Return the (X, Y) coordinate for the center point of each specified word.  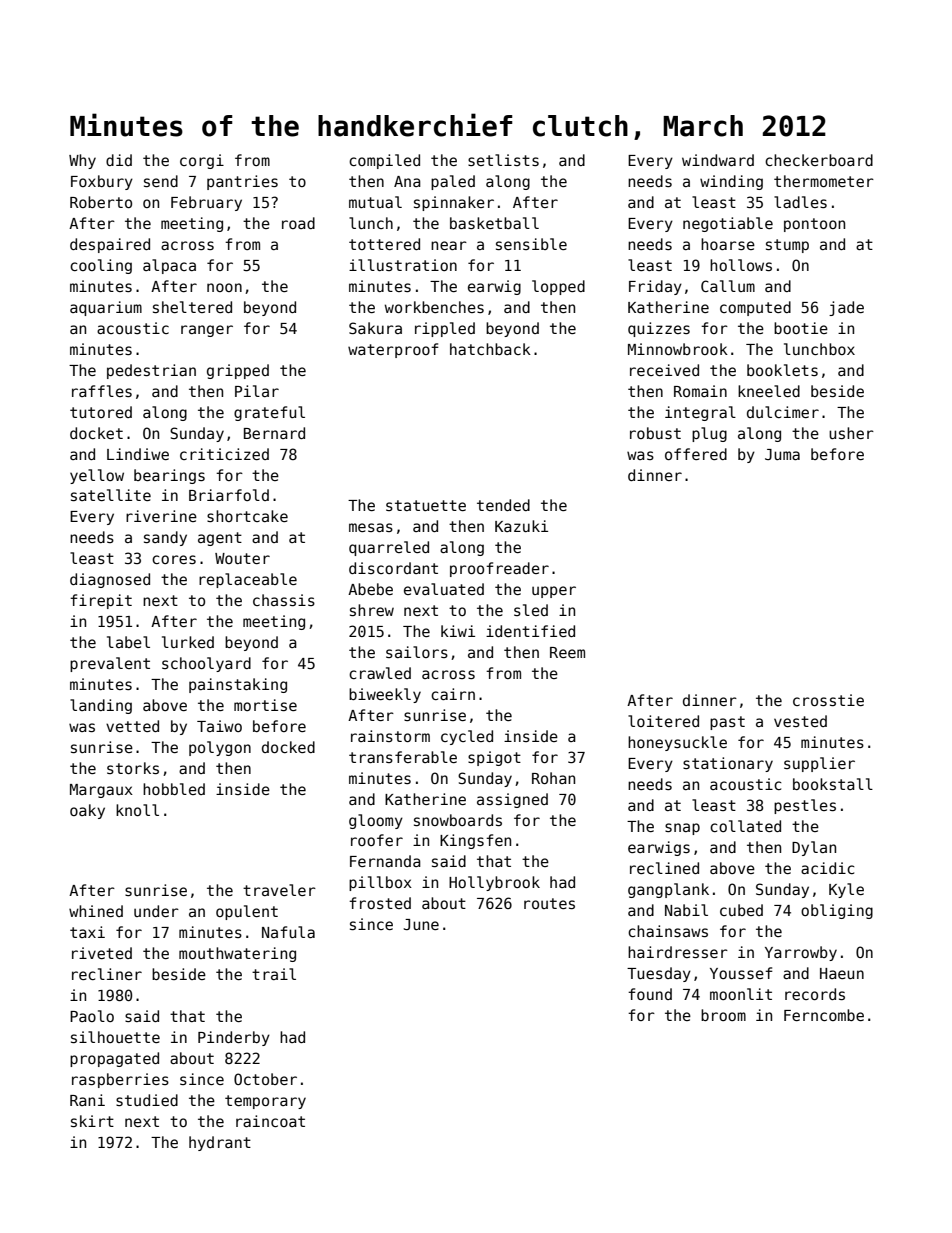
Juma (782, 454)
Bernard (274, 433)
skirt (92, 1121)
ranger (207, 331)
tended (503, 505)
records (815, 994)
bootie (801, 328)
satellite (111, 495)
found (650, 994)
